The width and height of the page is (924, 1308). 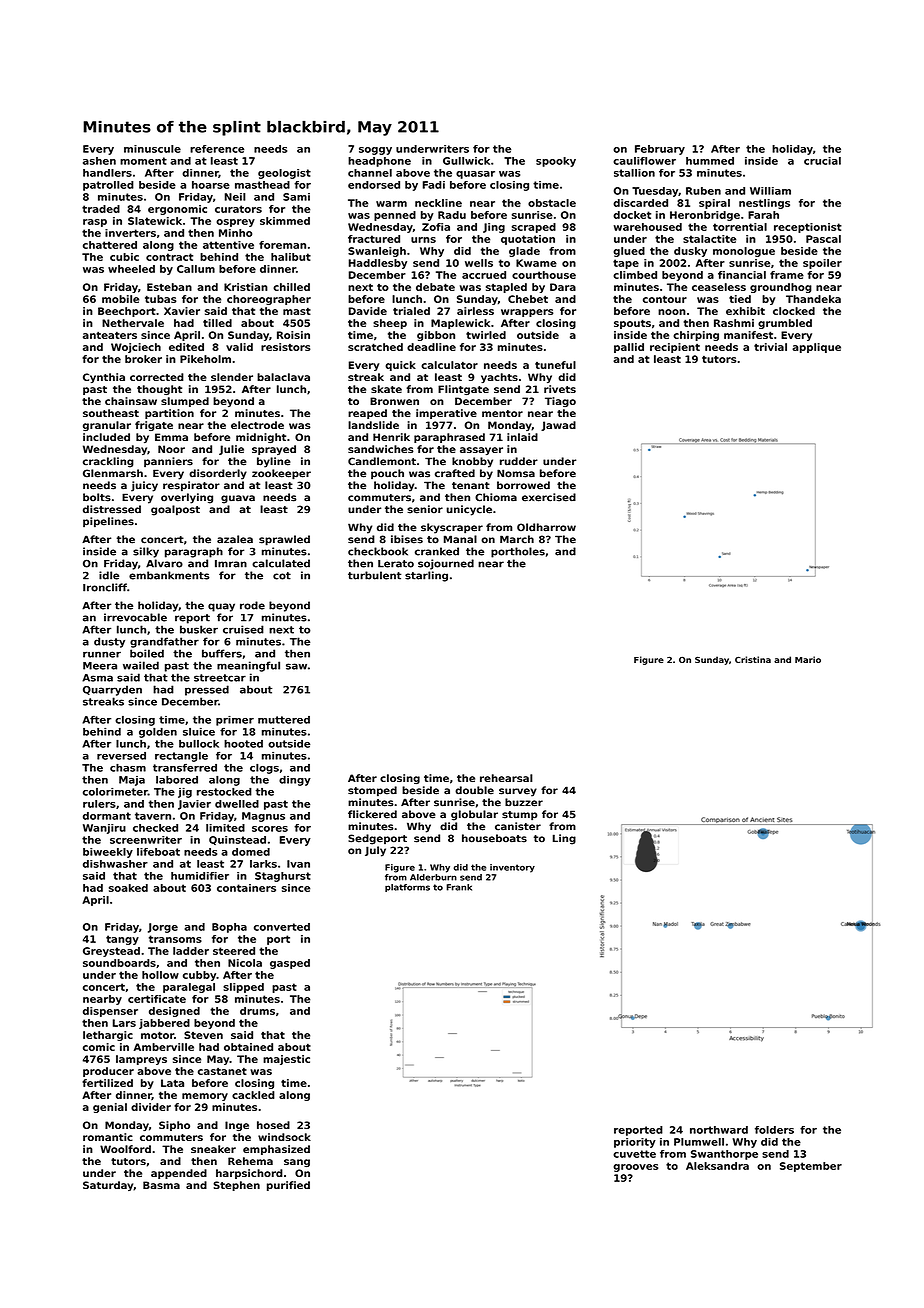 What do you see at coordinates (291, 257) in the page?
I see `halibut` at bounding box center [291, 257].
